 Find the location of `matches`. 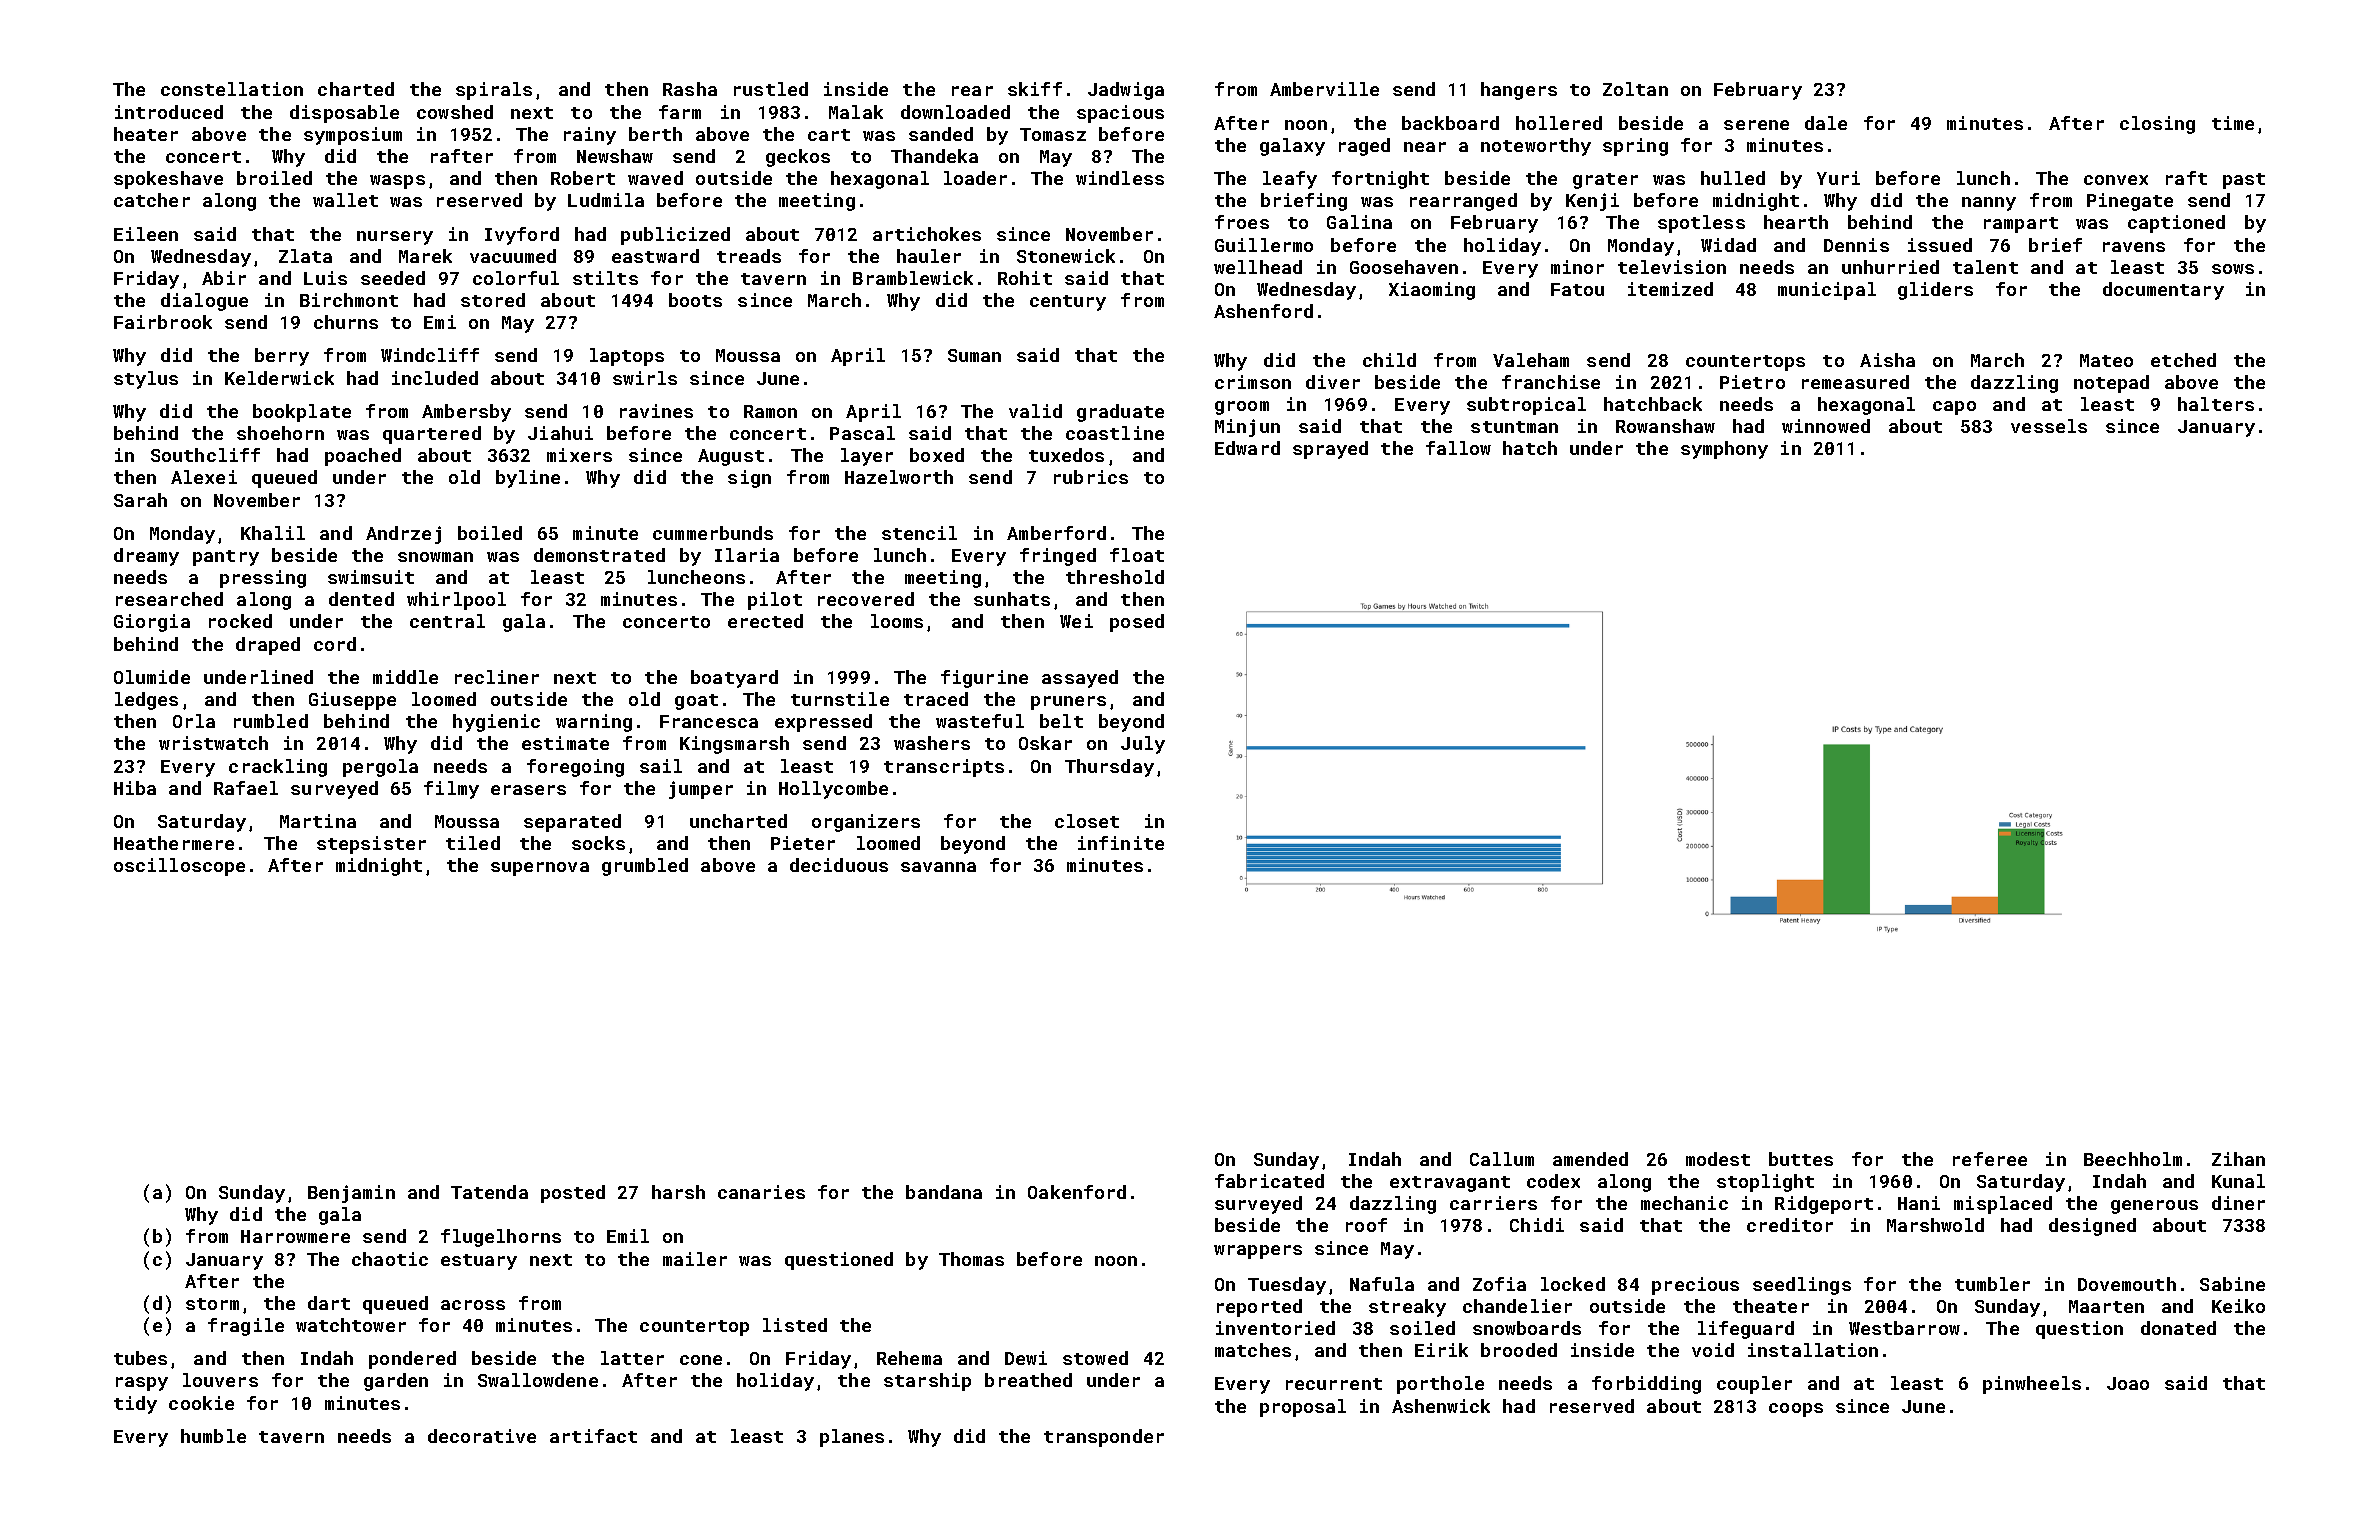

matches is located at coordinates (1253, 1350).
